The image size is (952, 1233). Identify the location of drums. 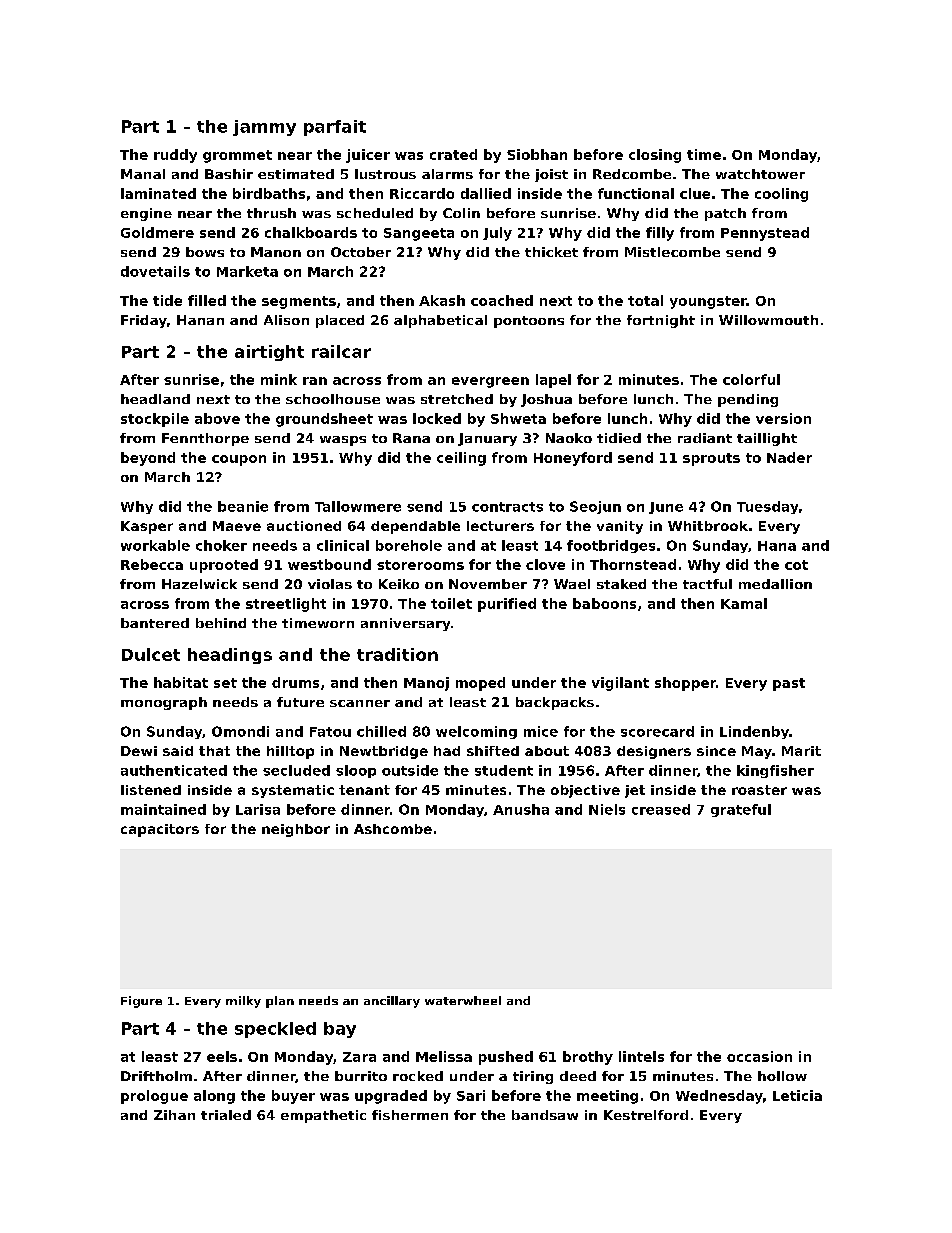
(295, 682).
